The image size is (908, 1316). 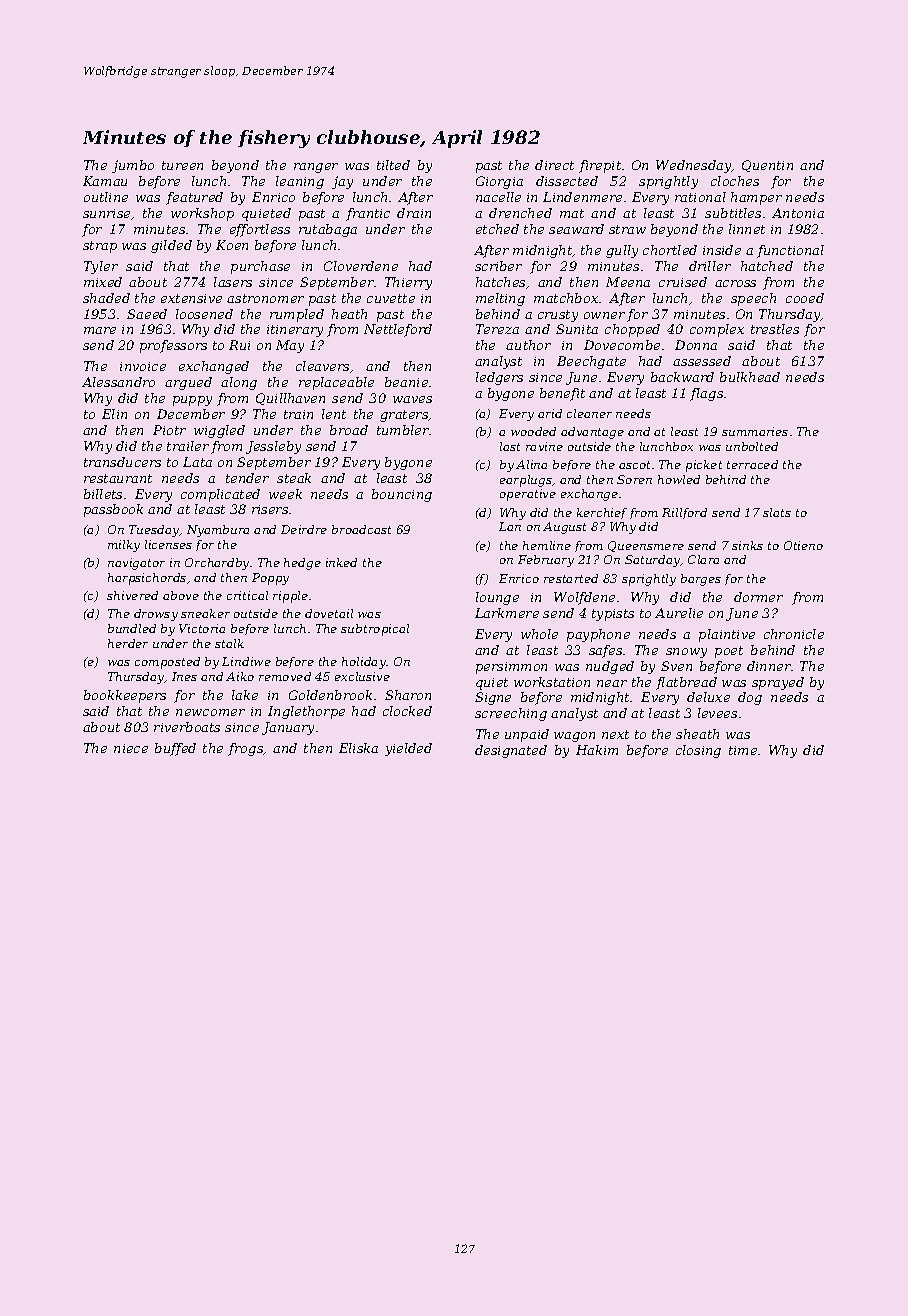 I want to click on terraced, so click(x=752, y=464).
